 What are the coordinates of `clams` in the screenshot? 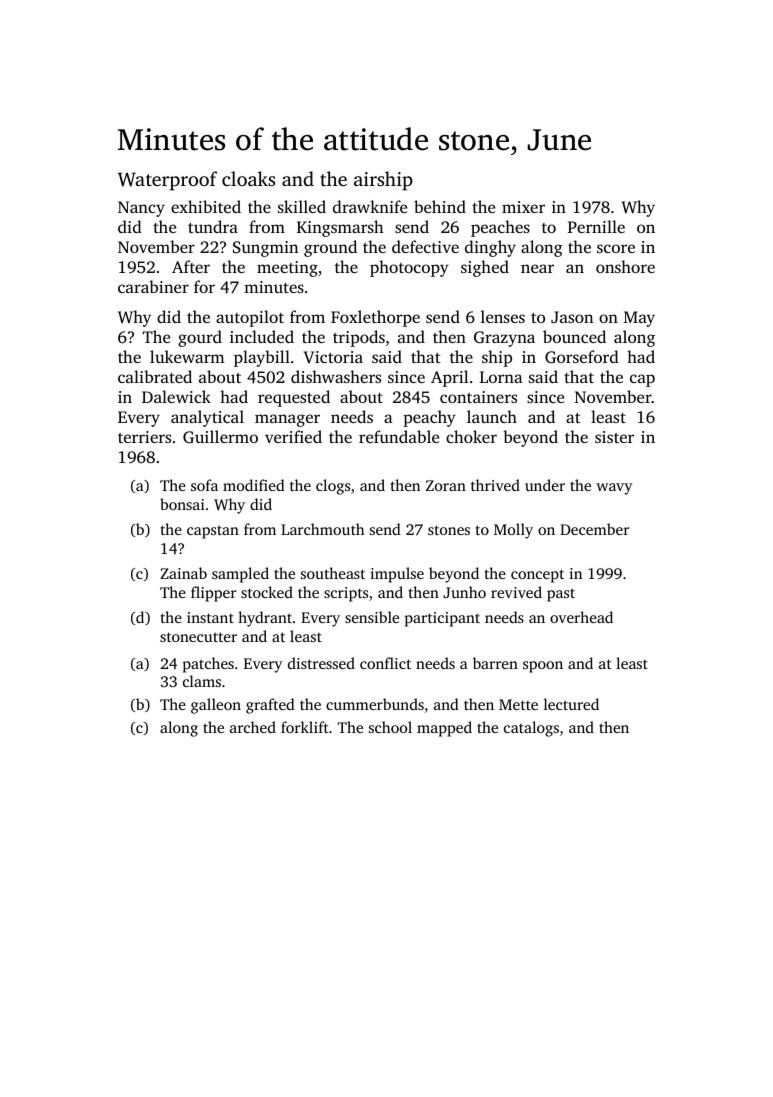 It's located at (202, 681).
